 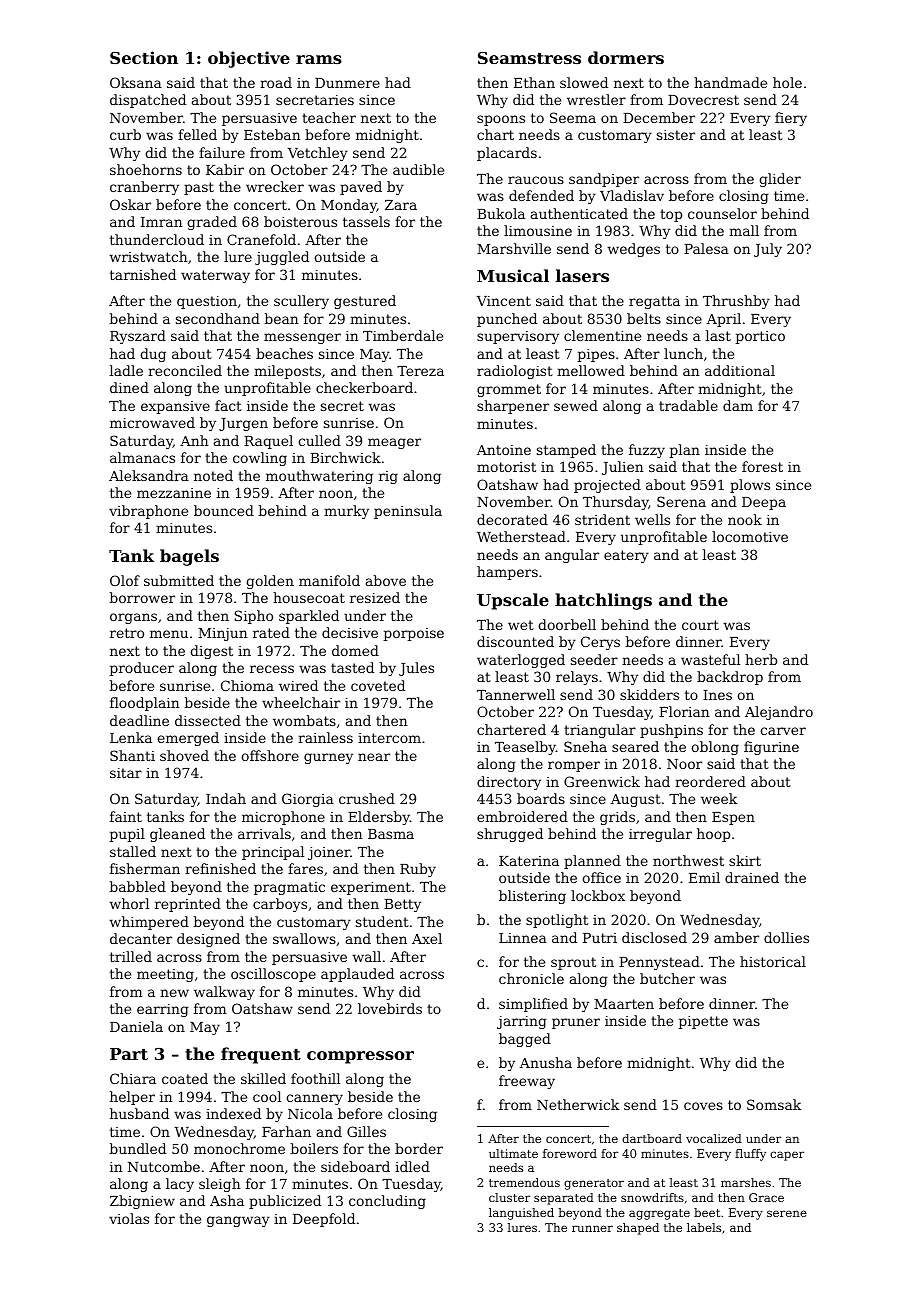 I want to click on Section, so click(x=144, y=57).
